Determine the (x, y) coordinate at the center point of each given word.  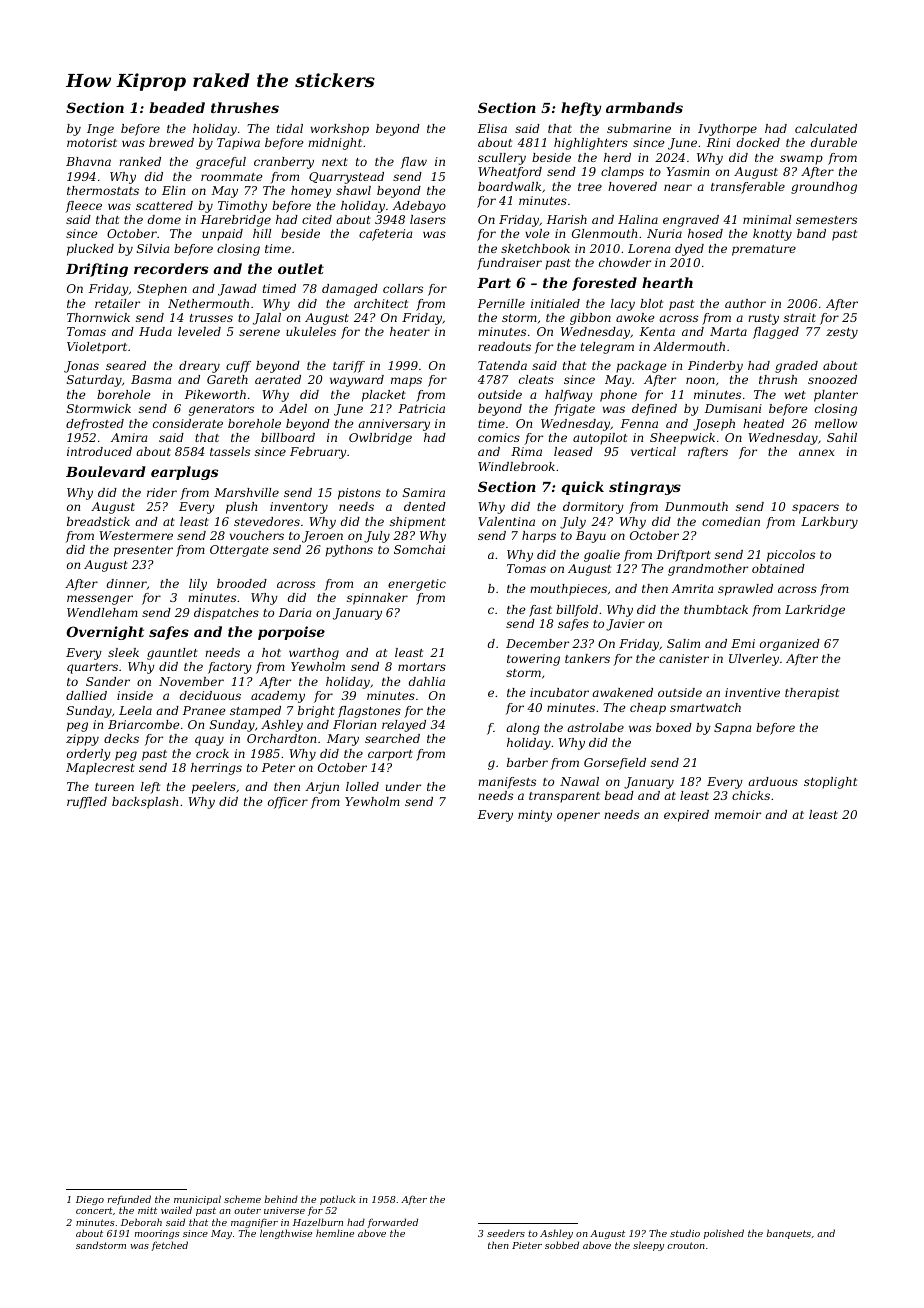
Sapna (732, 729)
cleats (536, 379)
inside (135, 695)
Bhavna (88, 161)
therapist (812, 694)
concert (94, 1210)
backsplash (145, 803)
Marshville (246, 492)
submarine (639, 128)
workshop (340, 130)
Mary (343, 740)
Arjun (322, 788)
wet (795, 395)
